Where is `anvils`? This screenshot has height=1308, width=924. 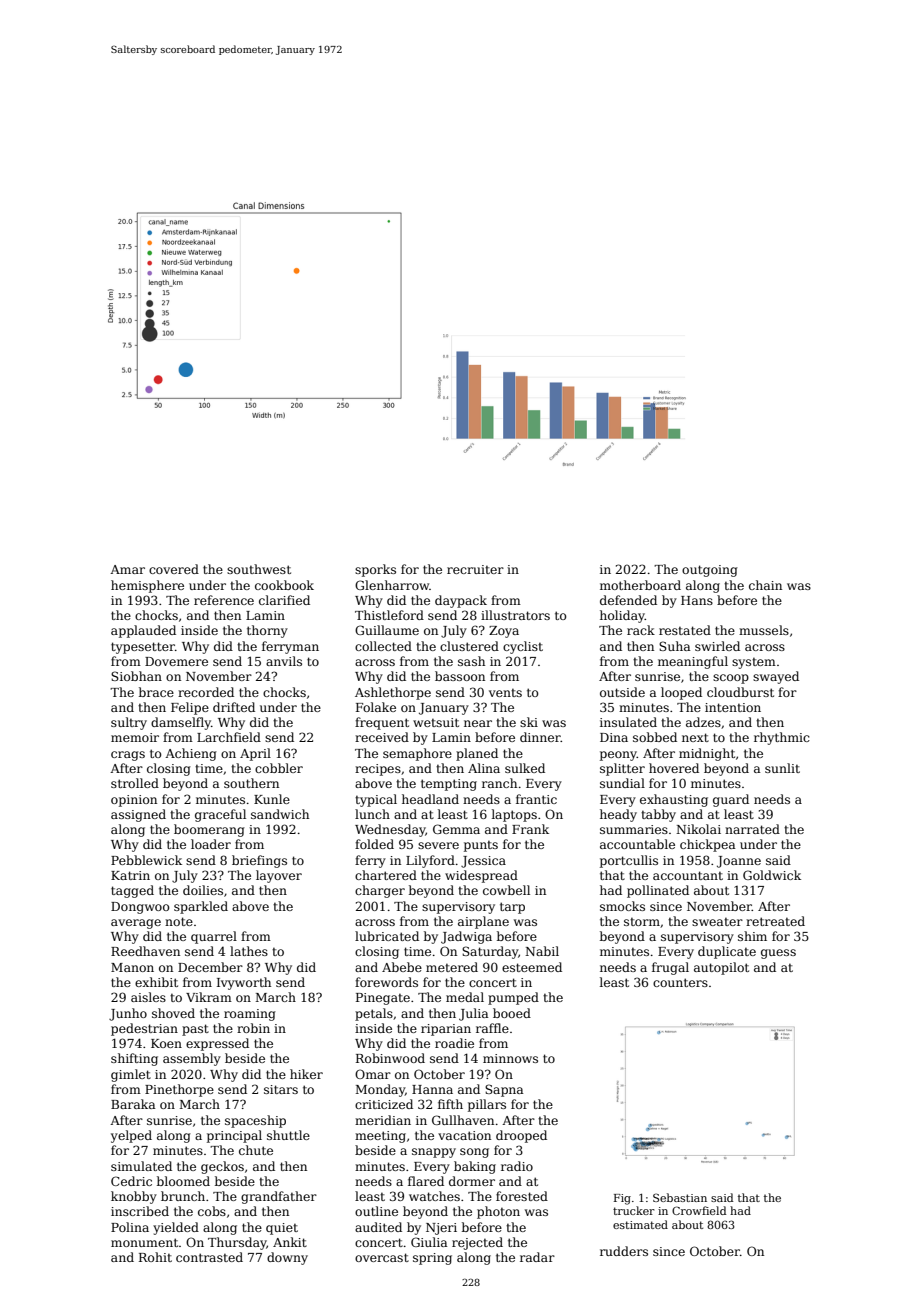 anvils is located at coordinates (284, 661).
